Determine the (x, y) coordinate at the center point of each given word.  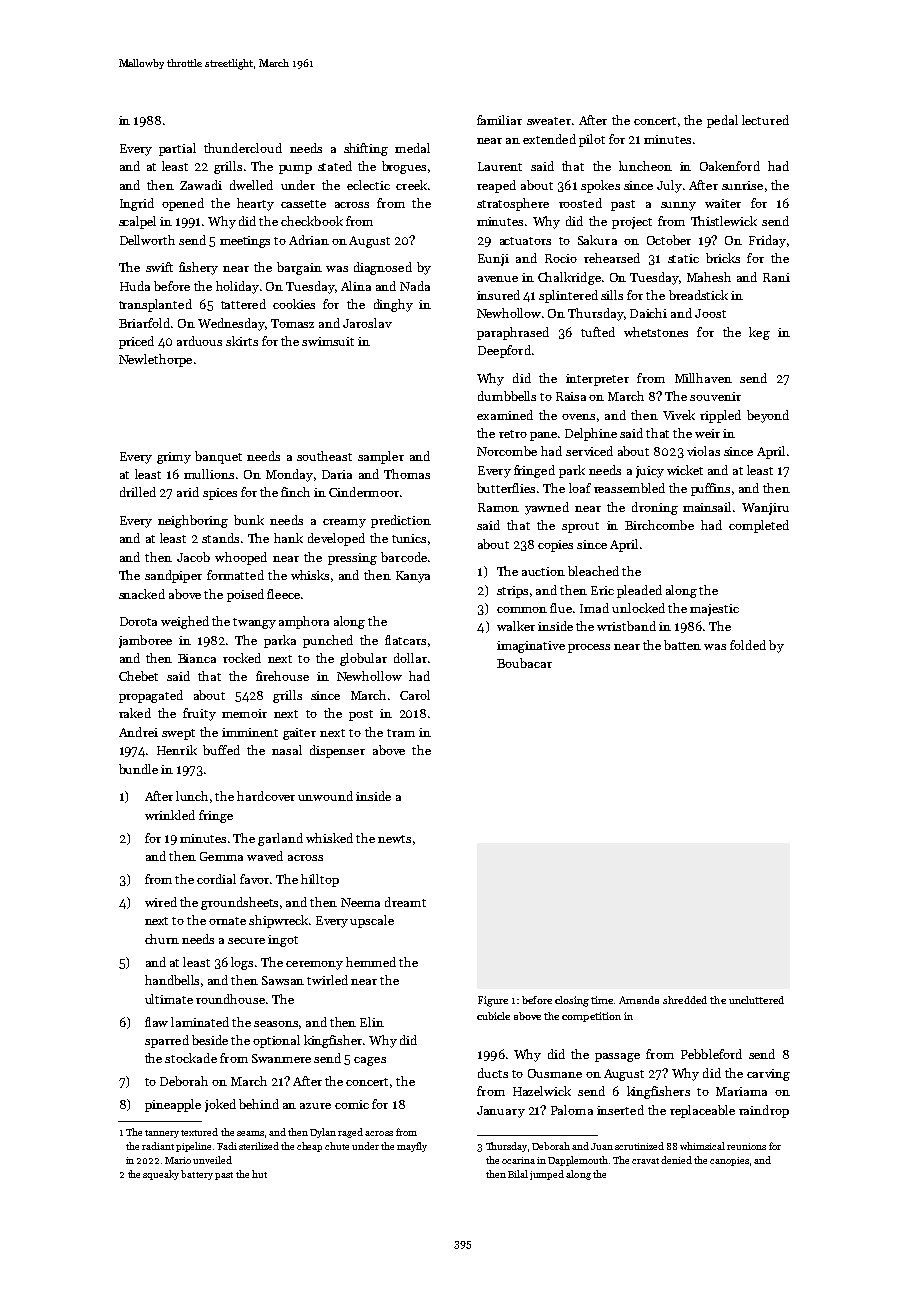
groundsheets (239, 903)
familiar (499, 120)
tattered (243, 304)
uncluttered (756, 1000)
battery (197, 1175)
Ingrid (137, 204)
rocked (242, 658)
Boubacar (524, 663)
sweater (549, 121)
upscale (372, 921)
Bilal (518, 1174)
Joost (710, 313)
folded (748, 645)
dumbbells (507, 396)
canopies (729, 1161)
